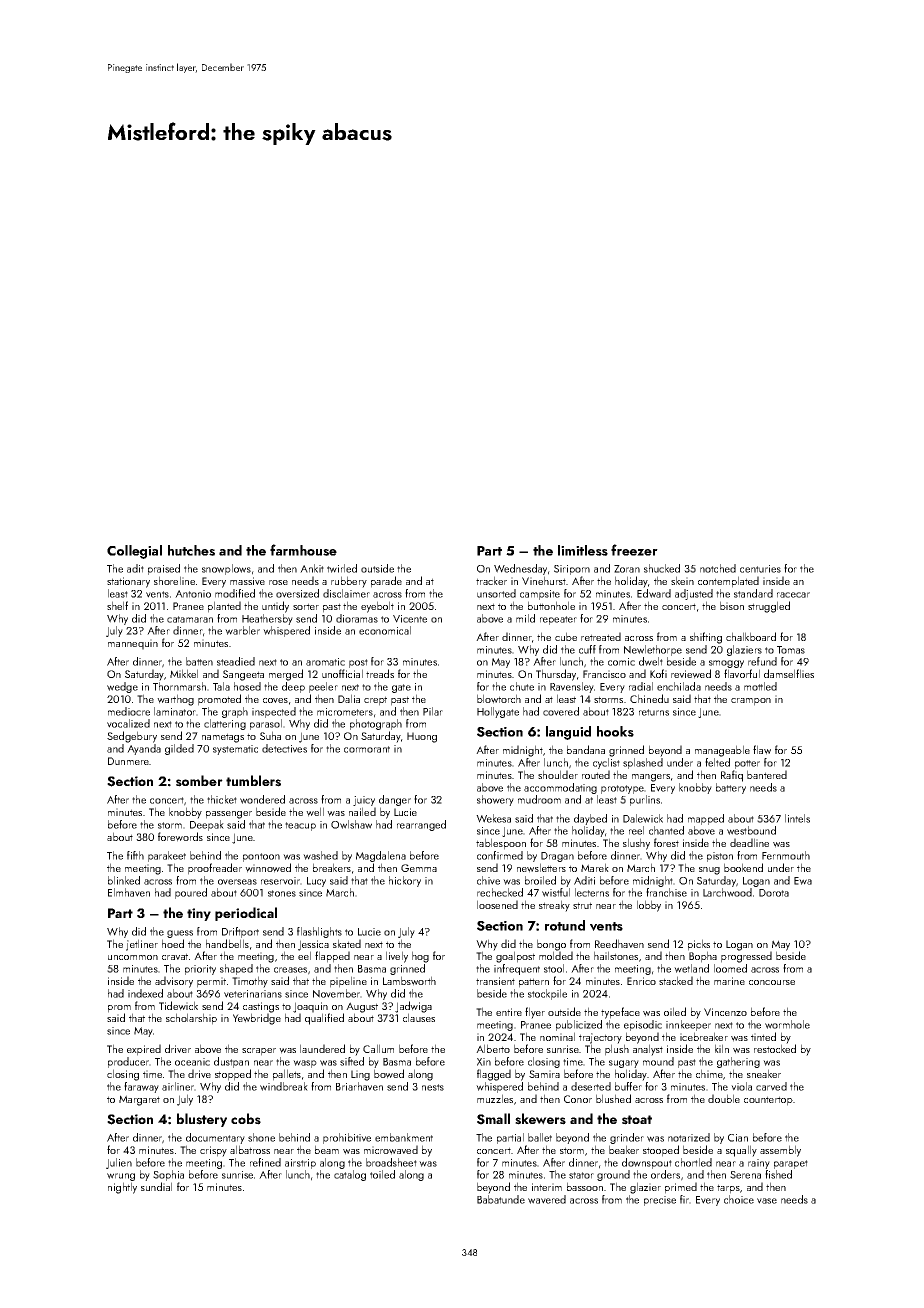 Image resolution: width=924 pixels, height=1308 pixels. What do you see at coordinates (313, 945) in the document?
I see `Jessica` at bounding box center [313, 945].
